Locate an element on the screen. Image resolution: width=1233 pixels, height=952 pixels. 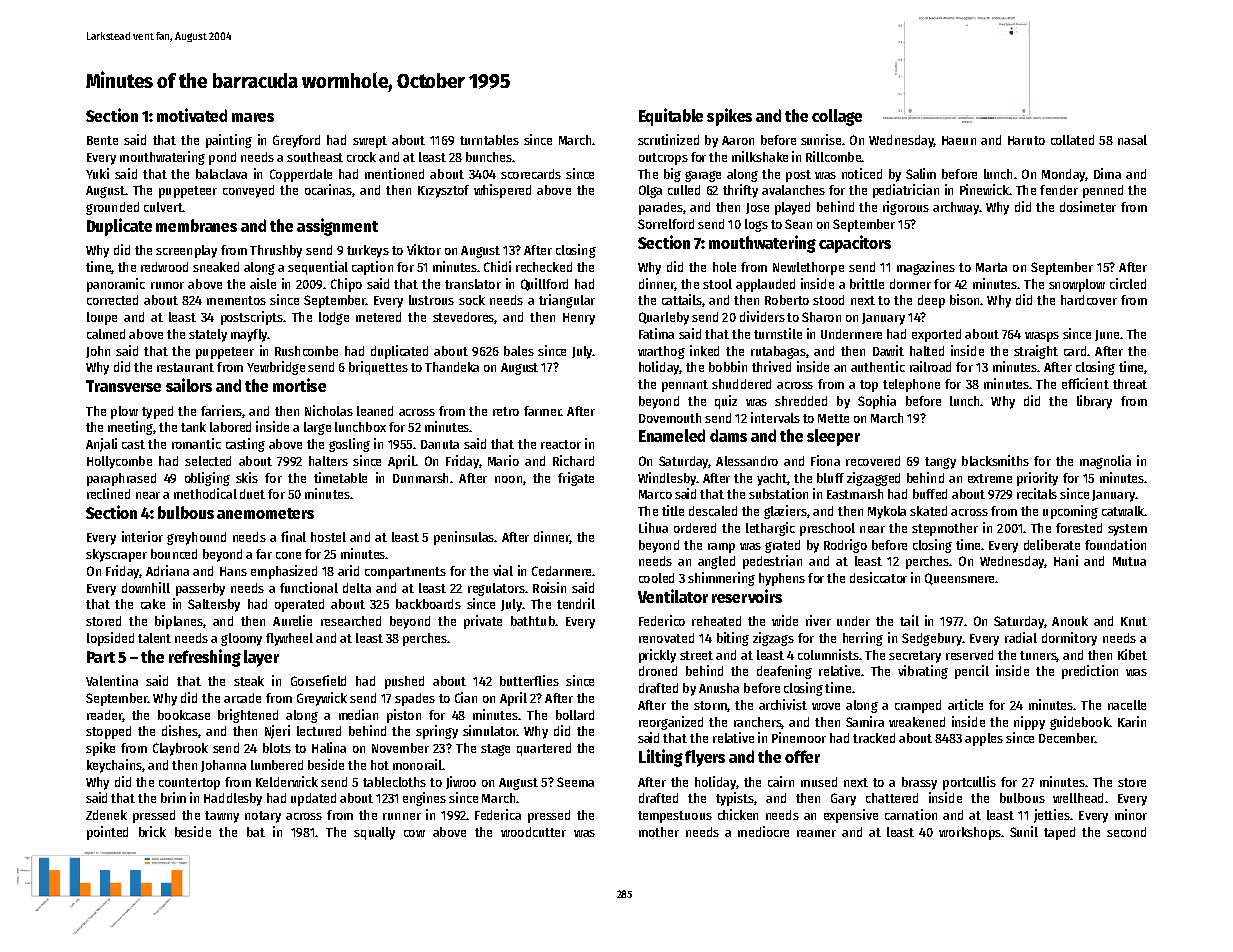
skyscraper is located at coordinates (116, 555).
